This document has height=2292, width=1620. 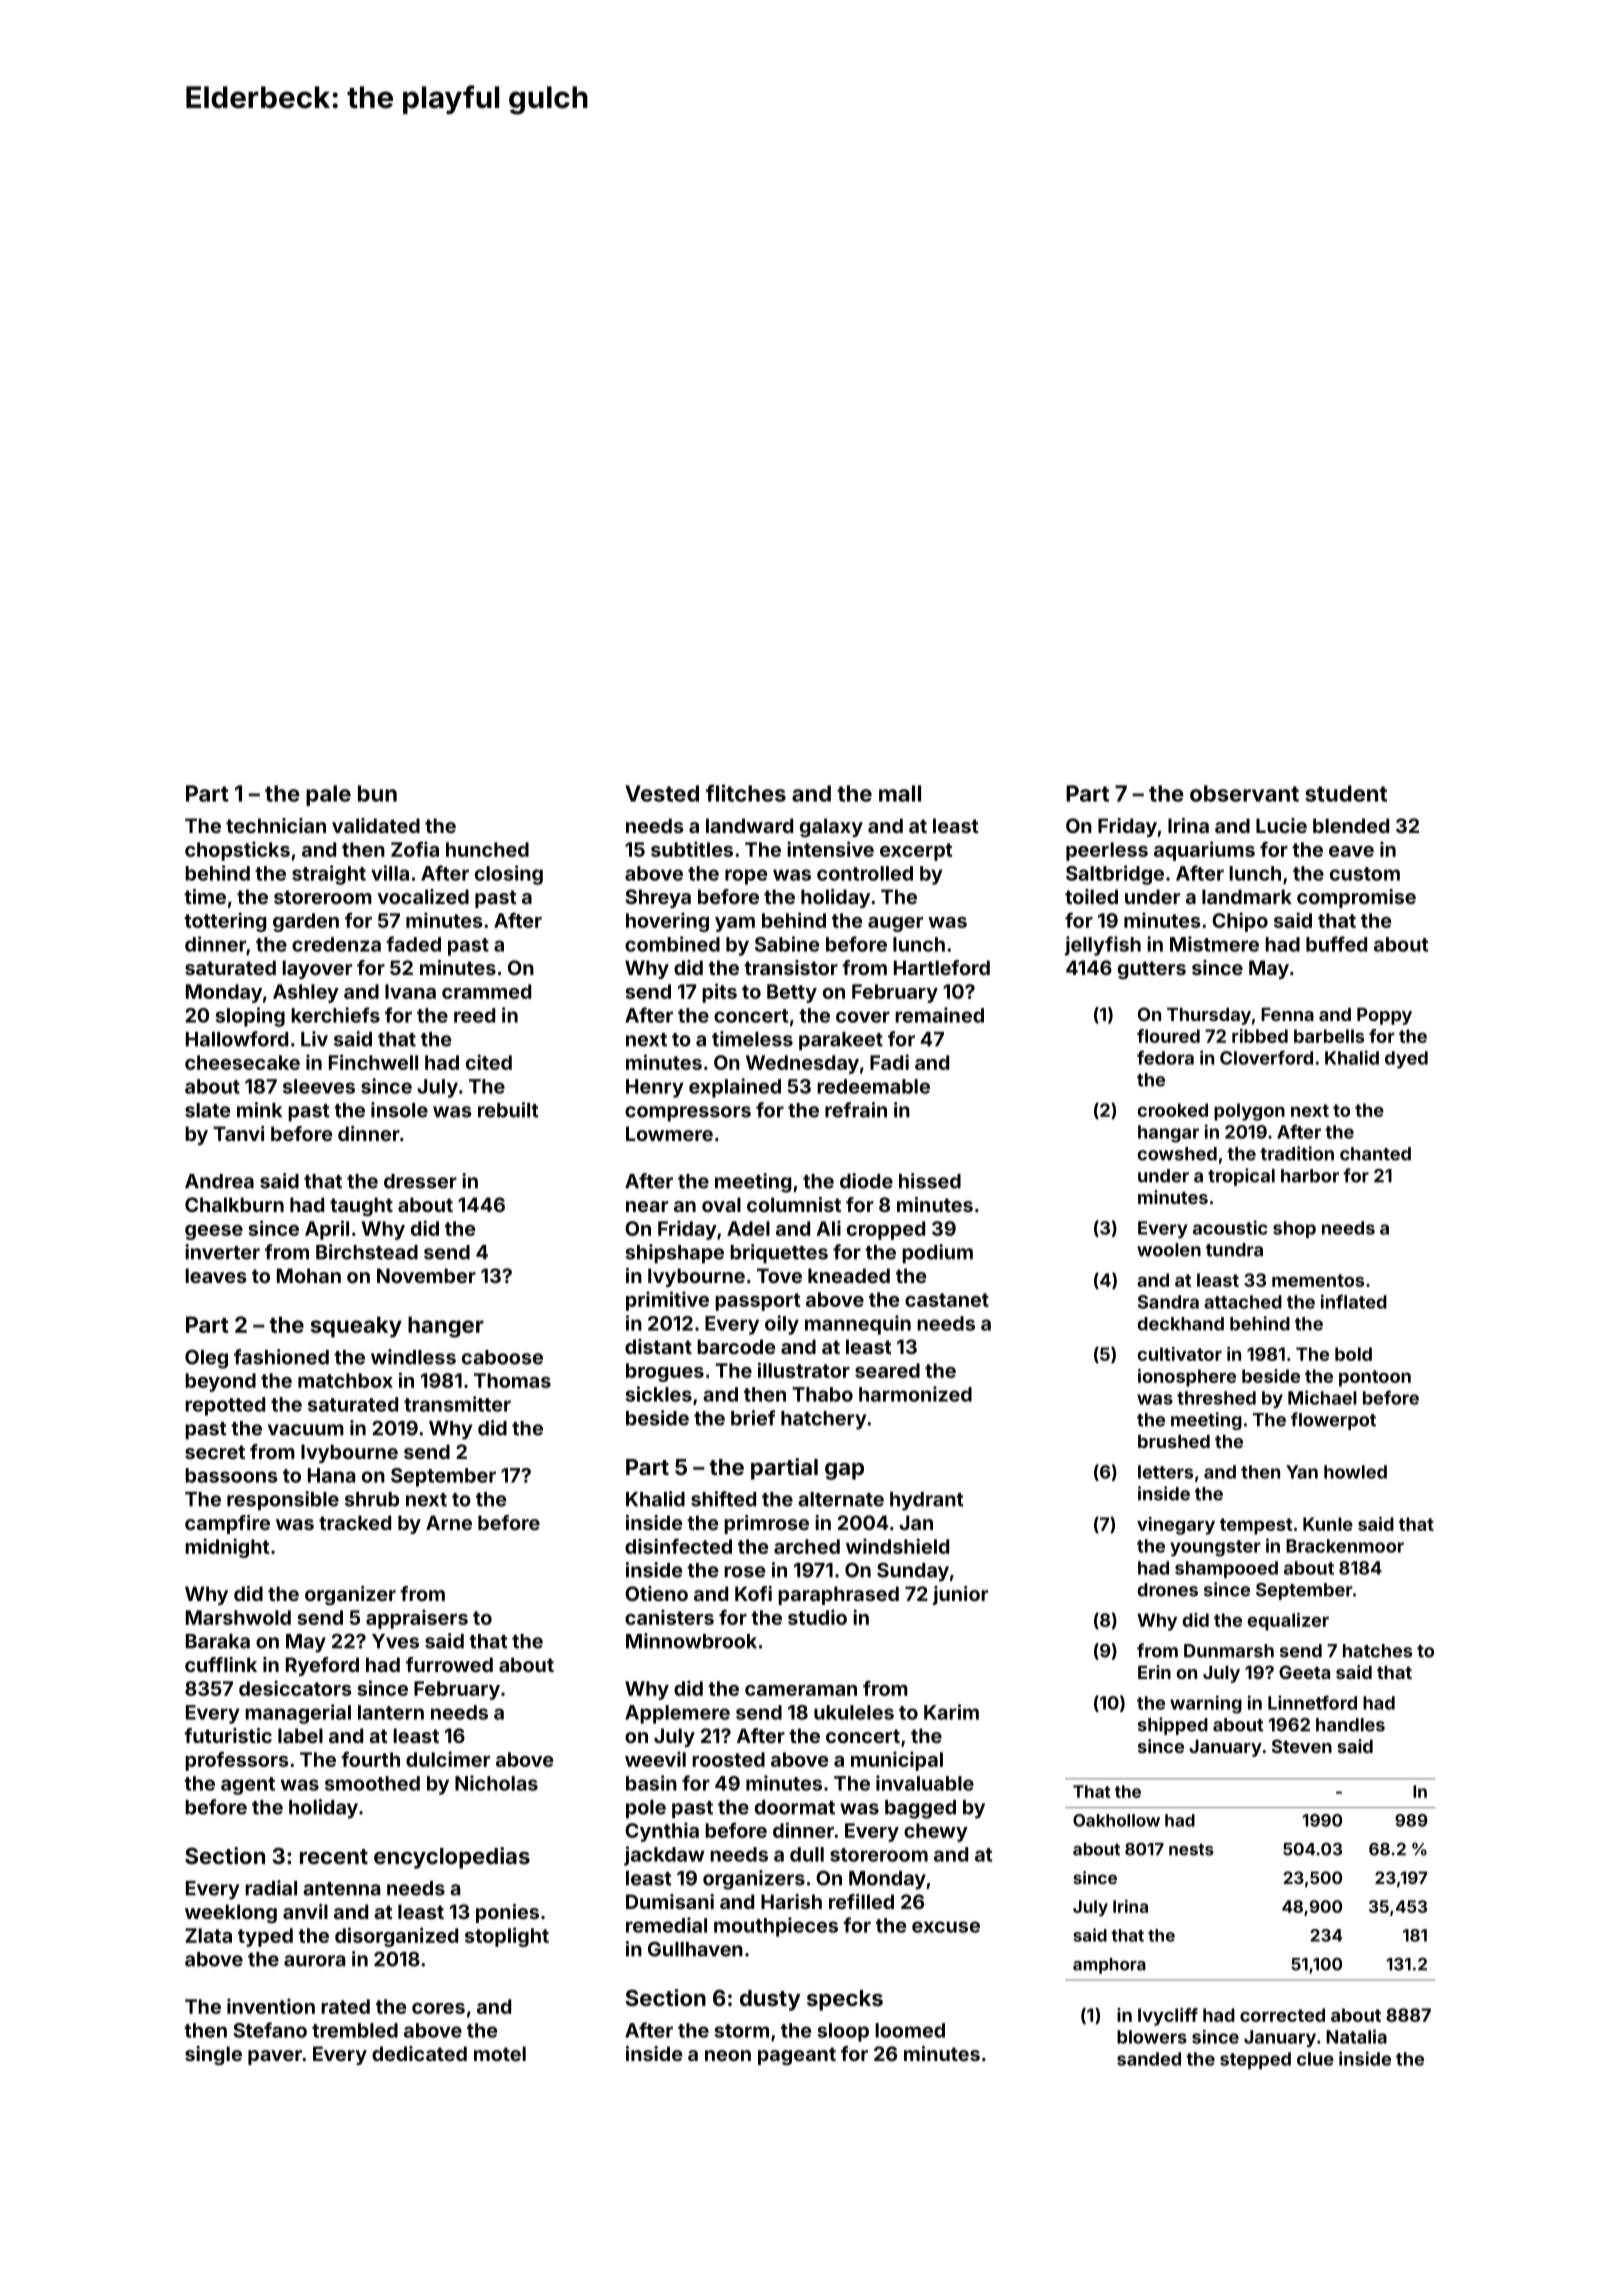 I want to click on bun, so click(x=377, y=793).
